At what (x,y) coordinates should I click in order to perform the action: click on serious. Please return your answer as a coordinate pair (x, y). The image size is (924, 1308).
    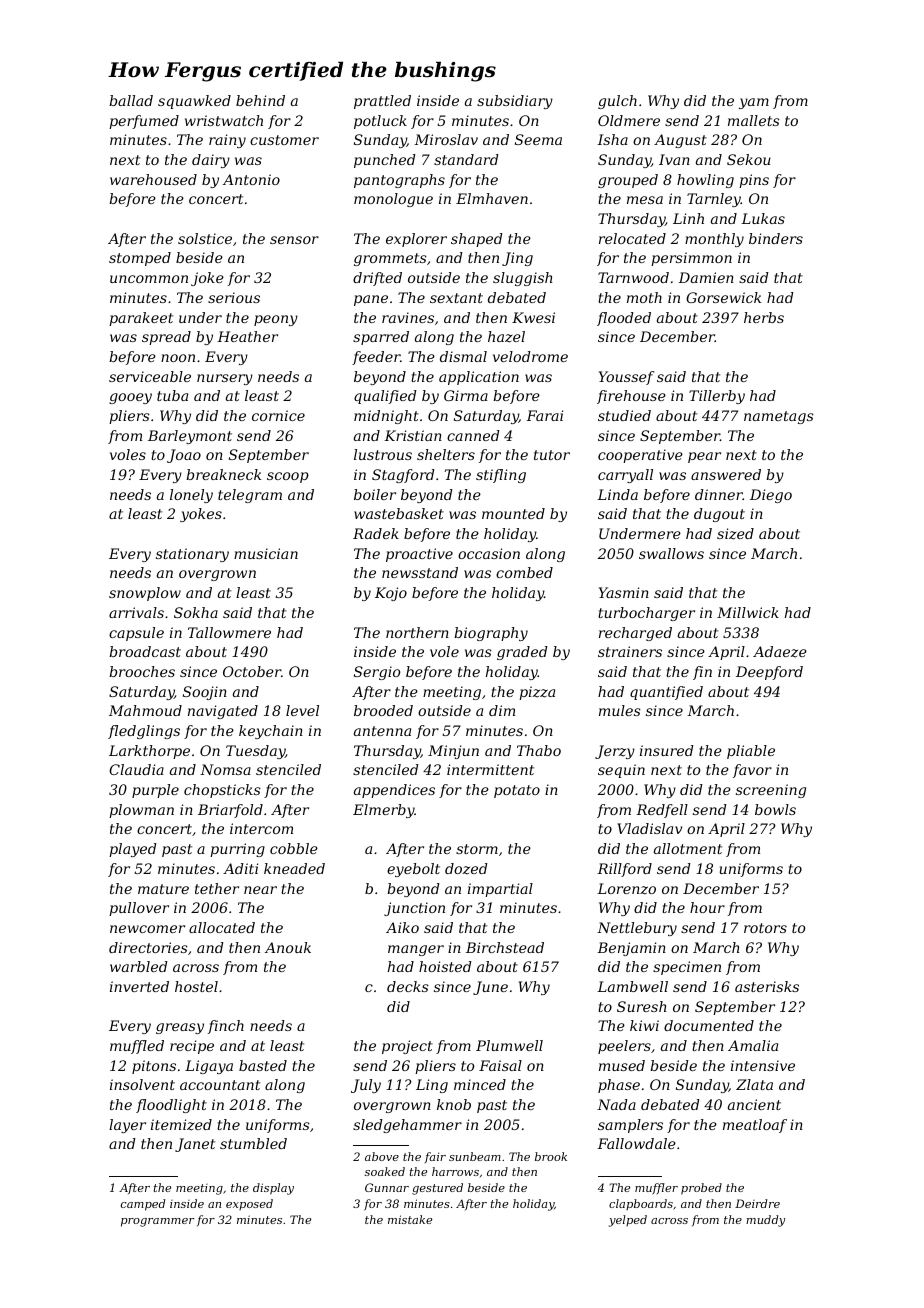
    Looking at the image, I should click on (234, 297).
